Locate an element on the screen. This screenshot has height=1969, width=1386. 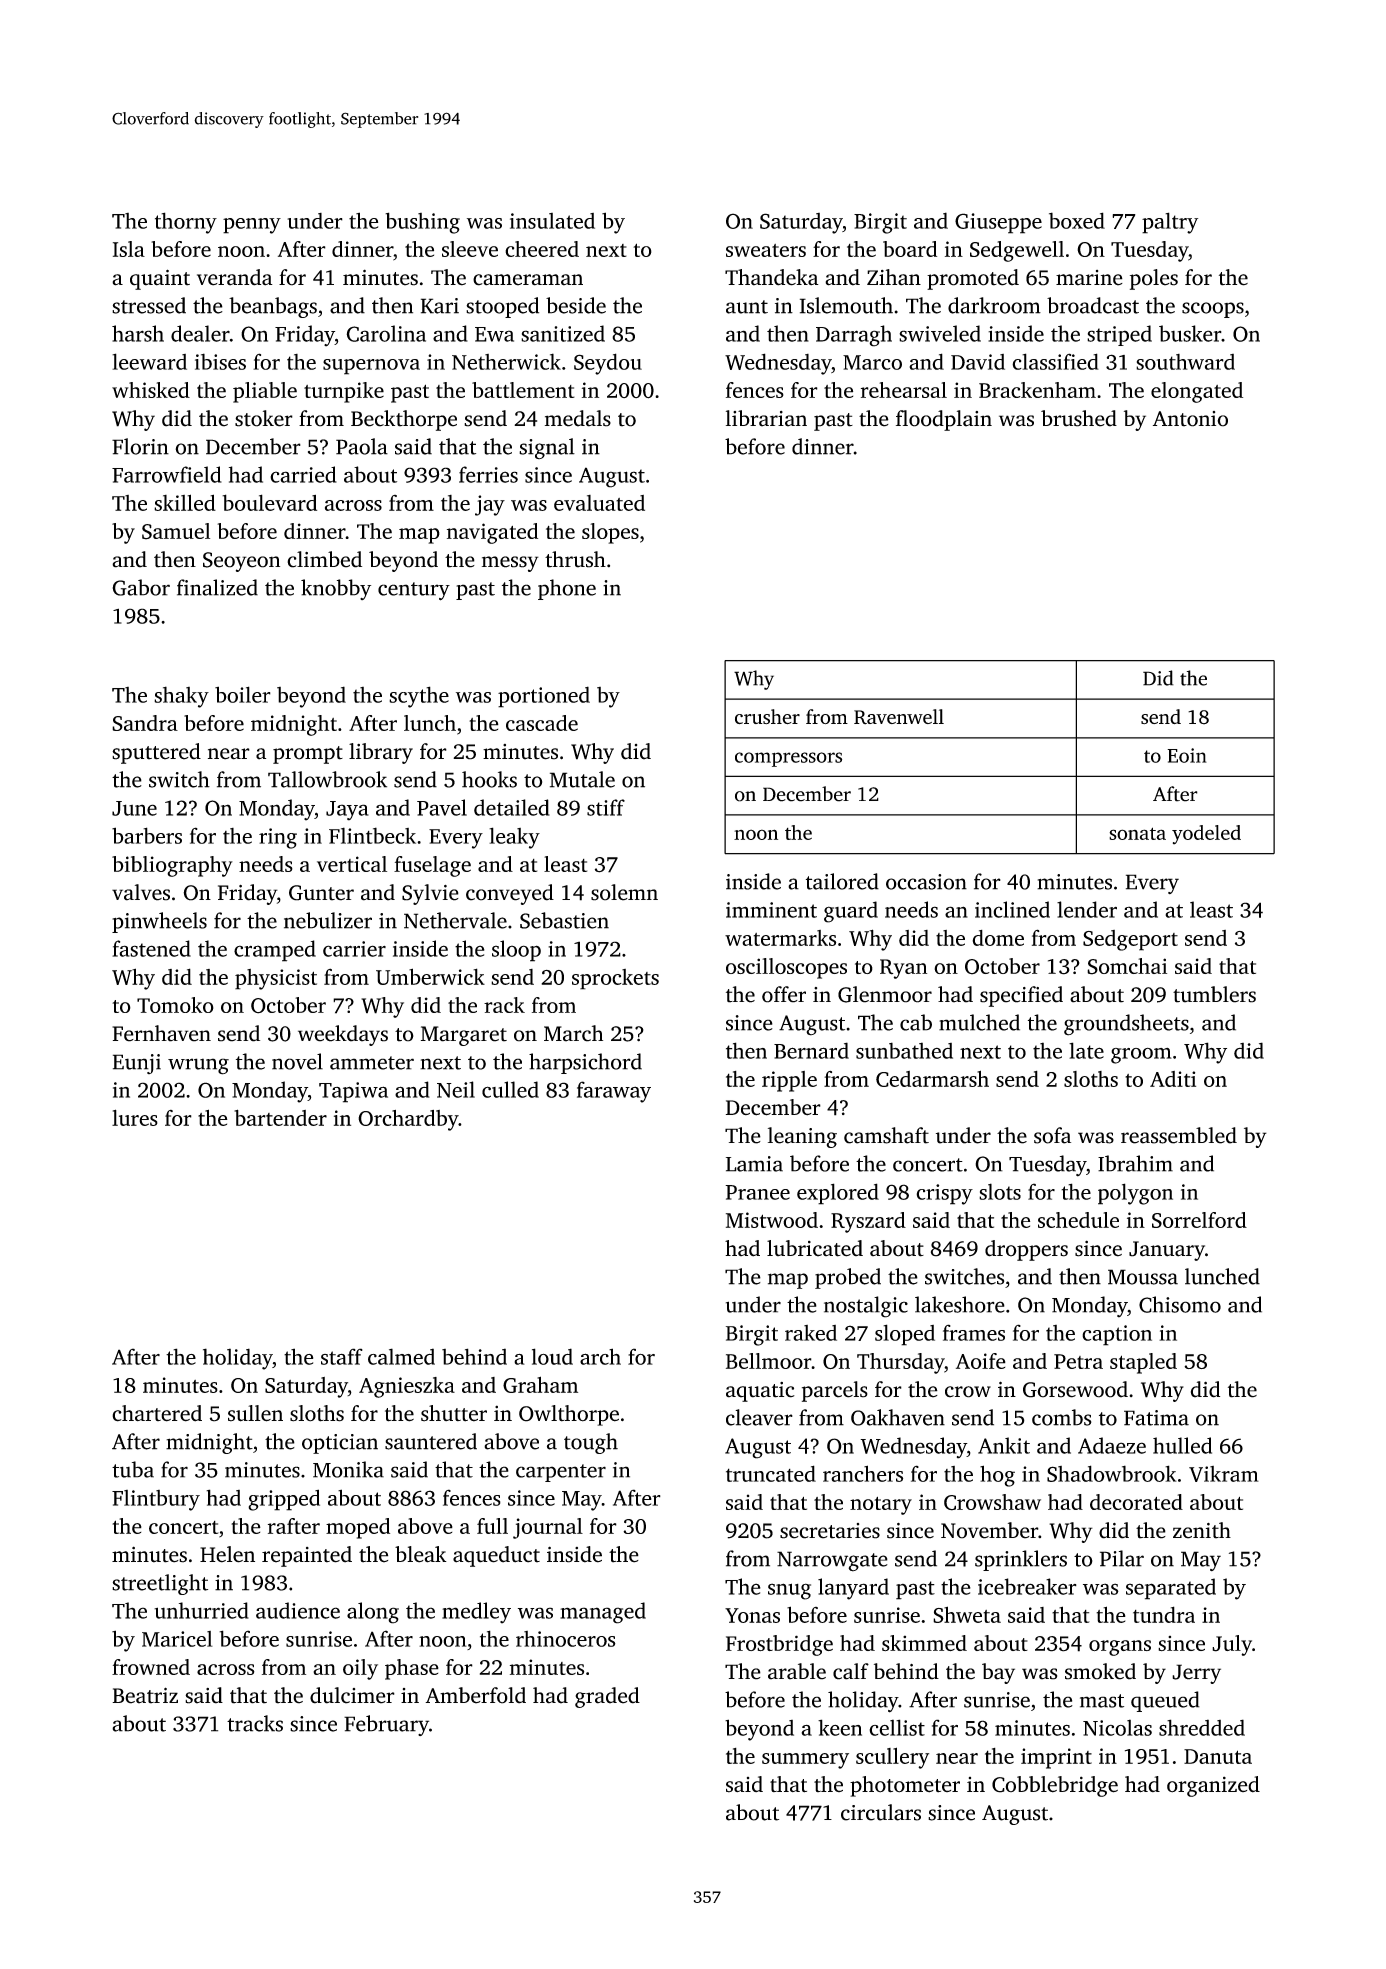
lender is located at coordinates (1087, 909).
